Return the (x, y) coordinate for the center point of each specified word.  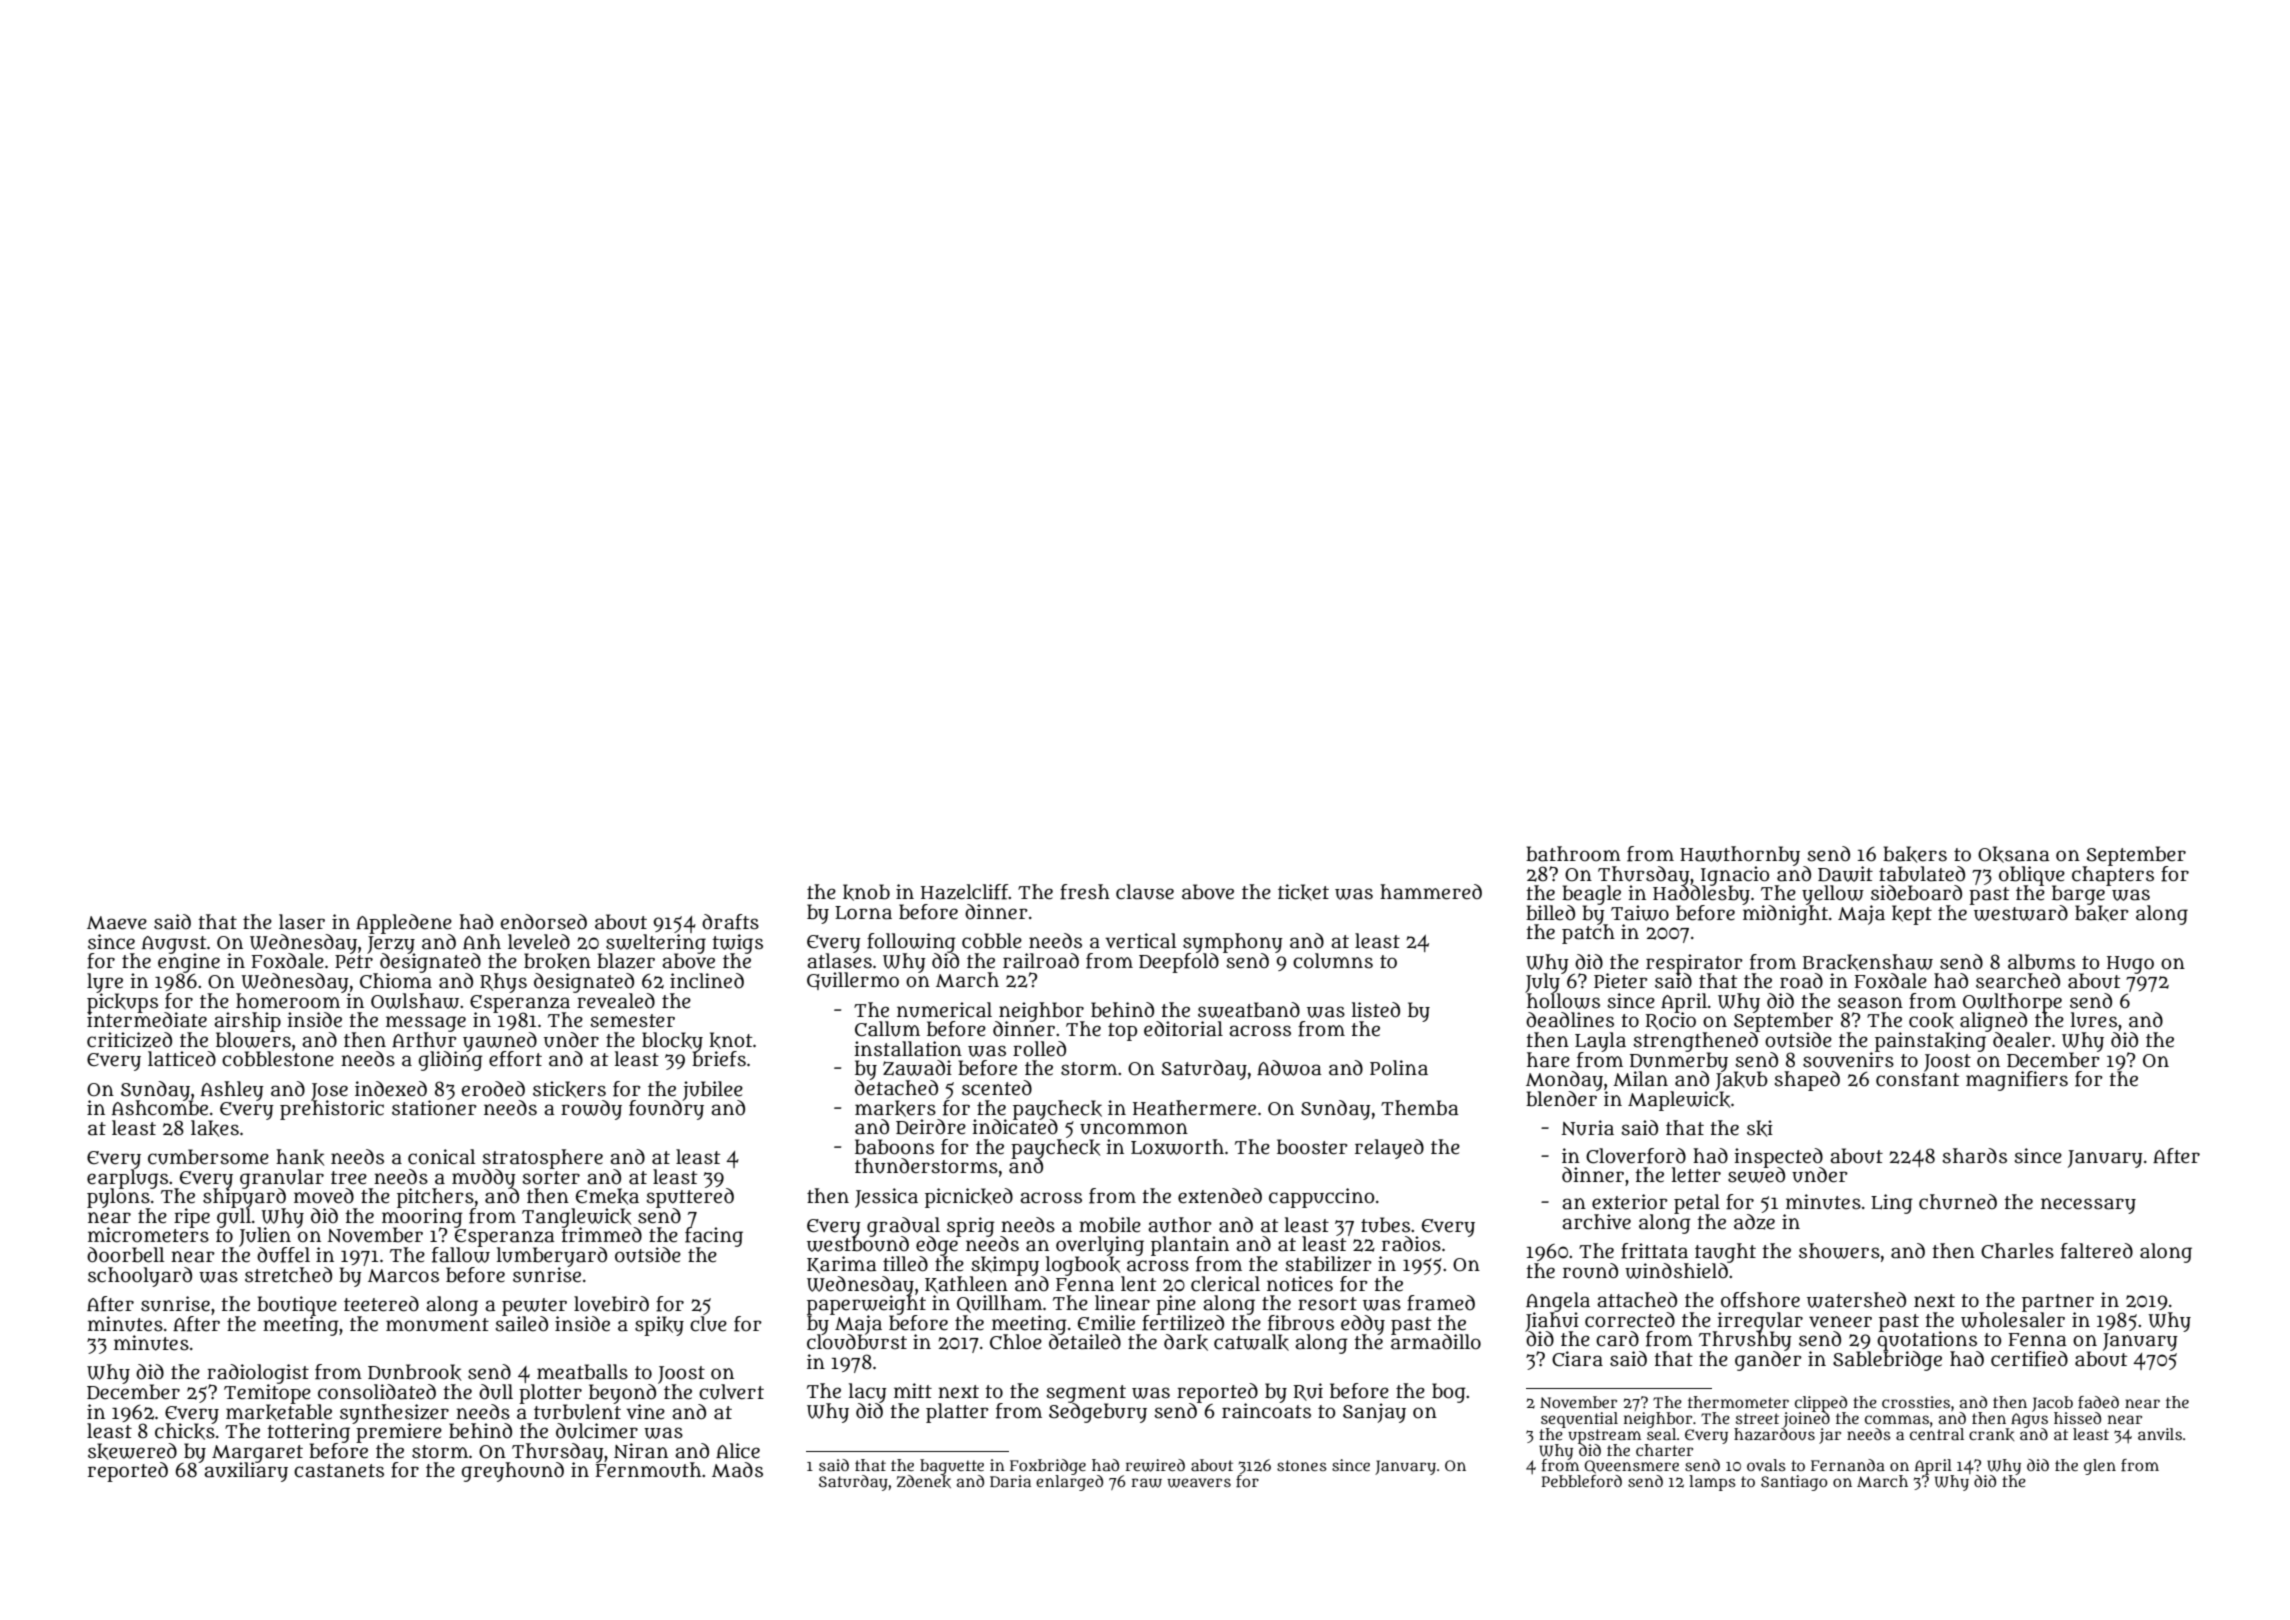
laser (302, 922)
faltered (2097, 1251)
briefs (719, 1059)
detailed (1085, 1342)
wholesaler (2013, 1320)
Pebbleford (1582, 1481)
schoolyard (140, 1277)
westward (2021, 913)
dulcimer (597, 1431)
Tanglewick (578, 1218)
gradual (903, 1227)
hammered (1431, 892)
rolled (1039, 1049)
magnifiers (2017, 1081)
